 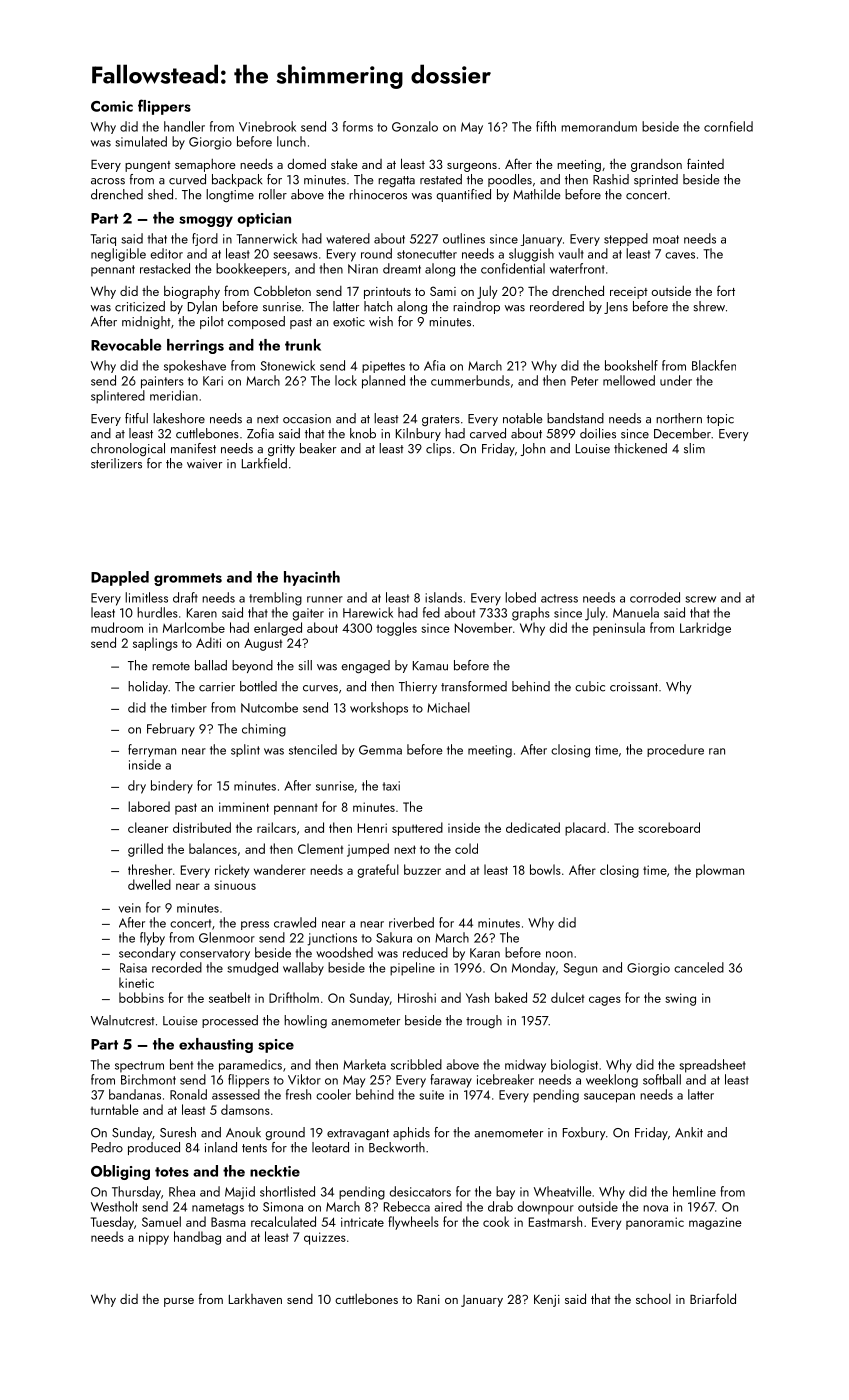 What do you see at coordinates (187, 179) in the screenshot?
I see `curved` at bounding box center [187, 179].
